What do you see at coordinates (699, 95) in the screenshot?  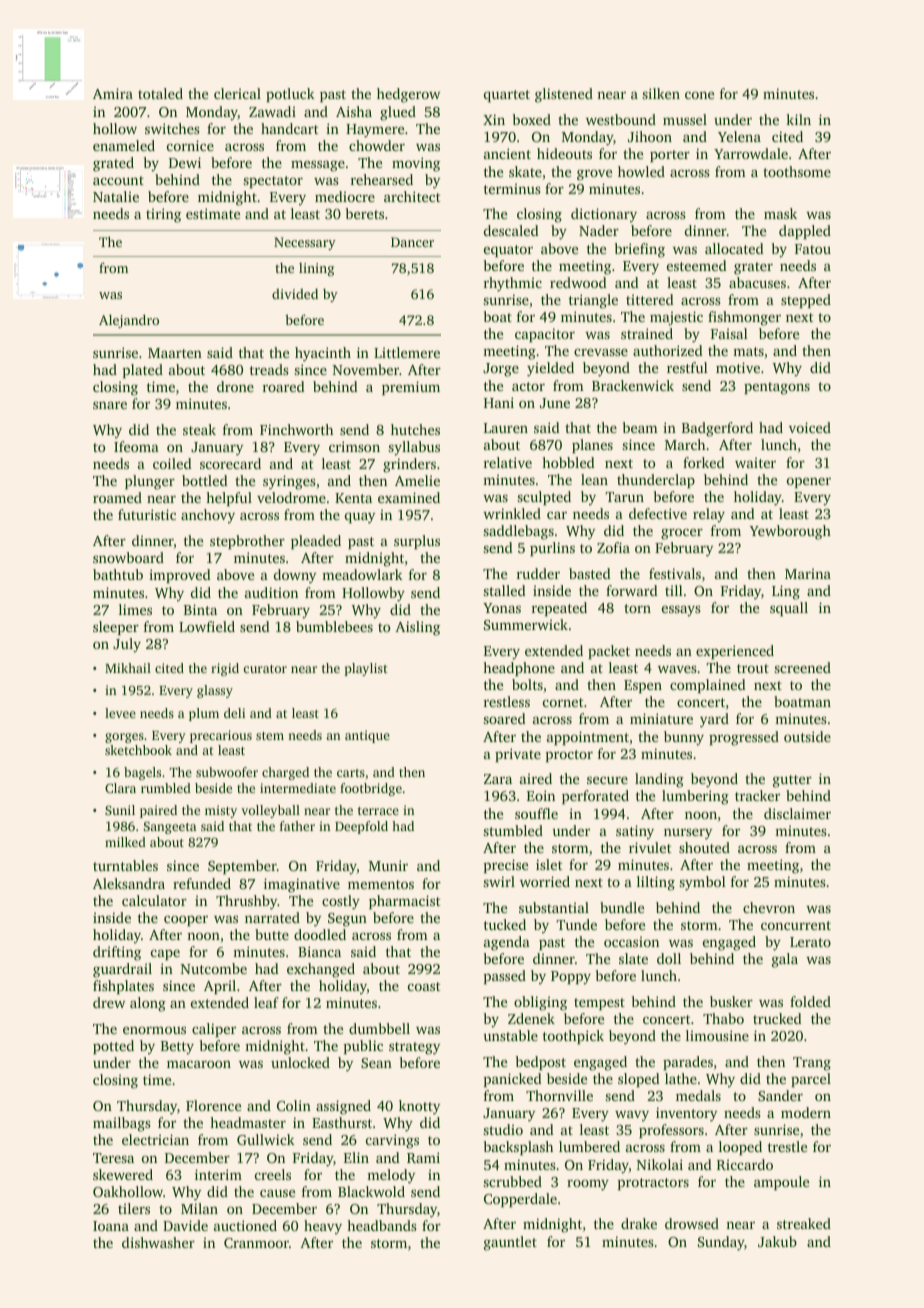 I see `cone` at bounding box center [699, 95].
